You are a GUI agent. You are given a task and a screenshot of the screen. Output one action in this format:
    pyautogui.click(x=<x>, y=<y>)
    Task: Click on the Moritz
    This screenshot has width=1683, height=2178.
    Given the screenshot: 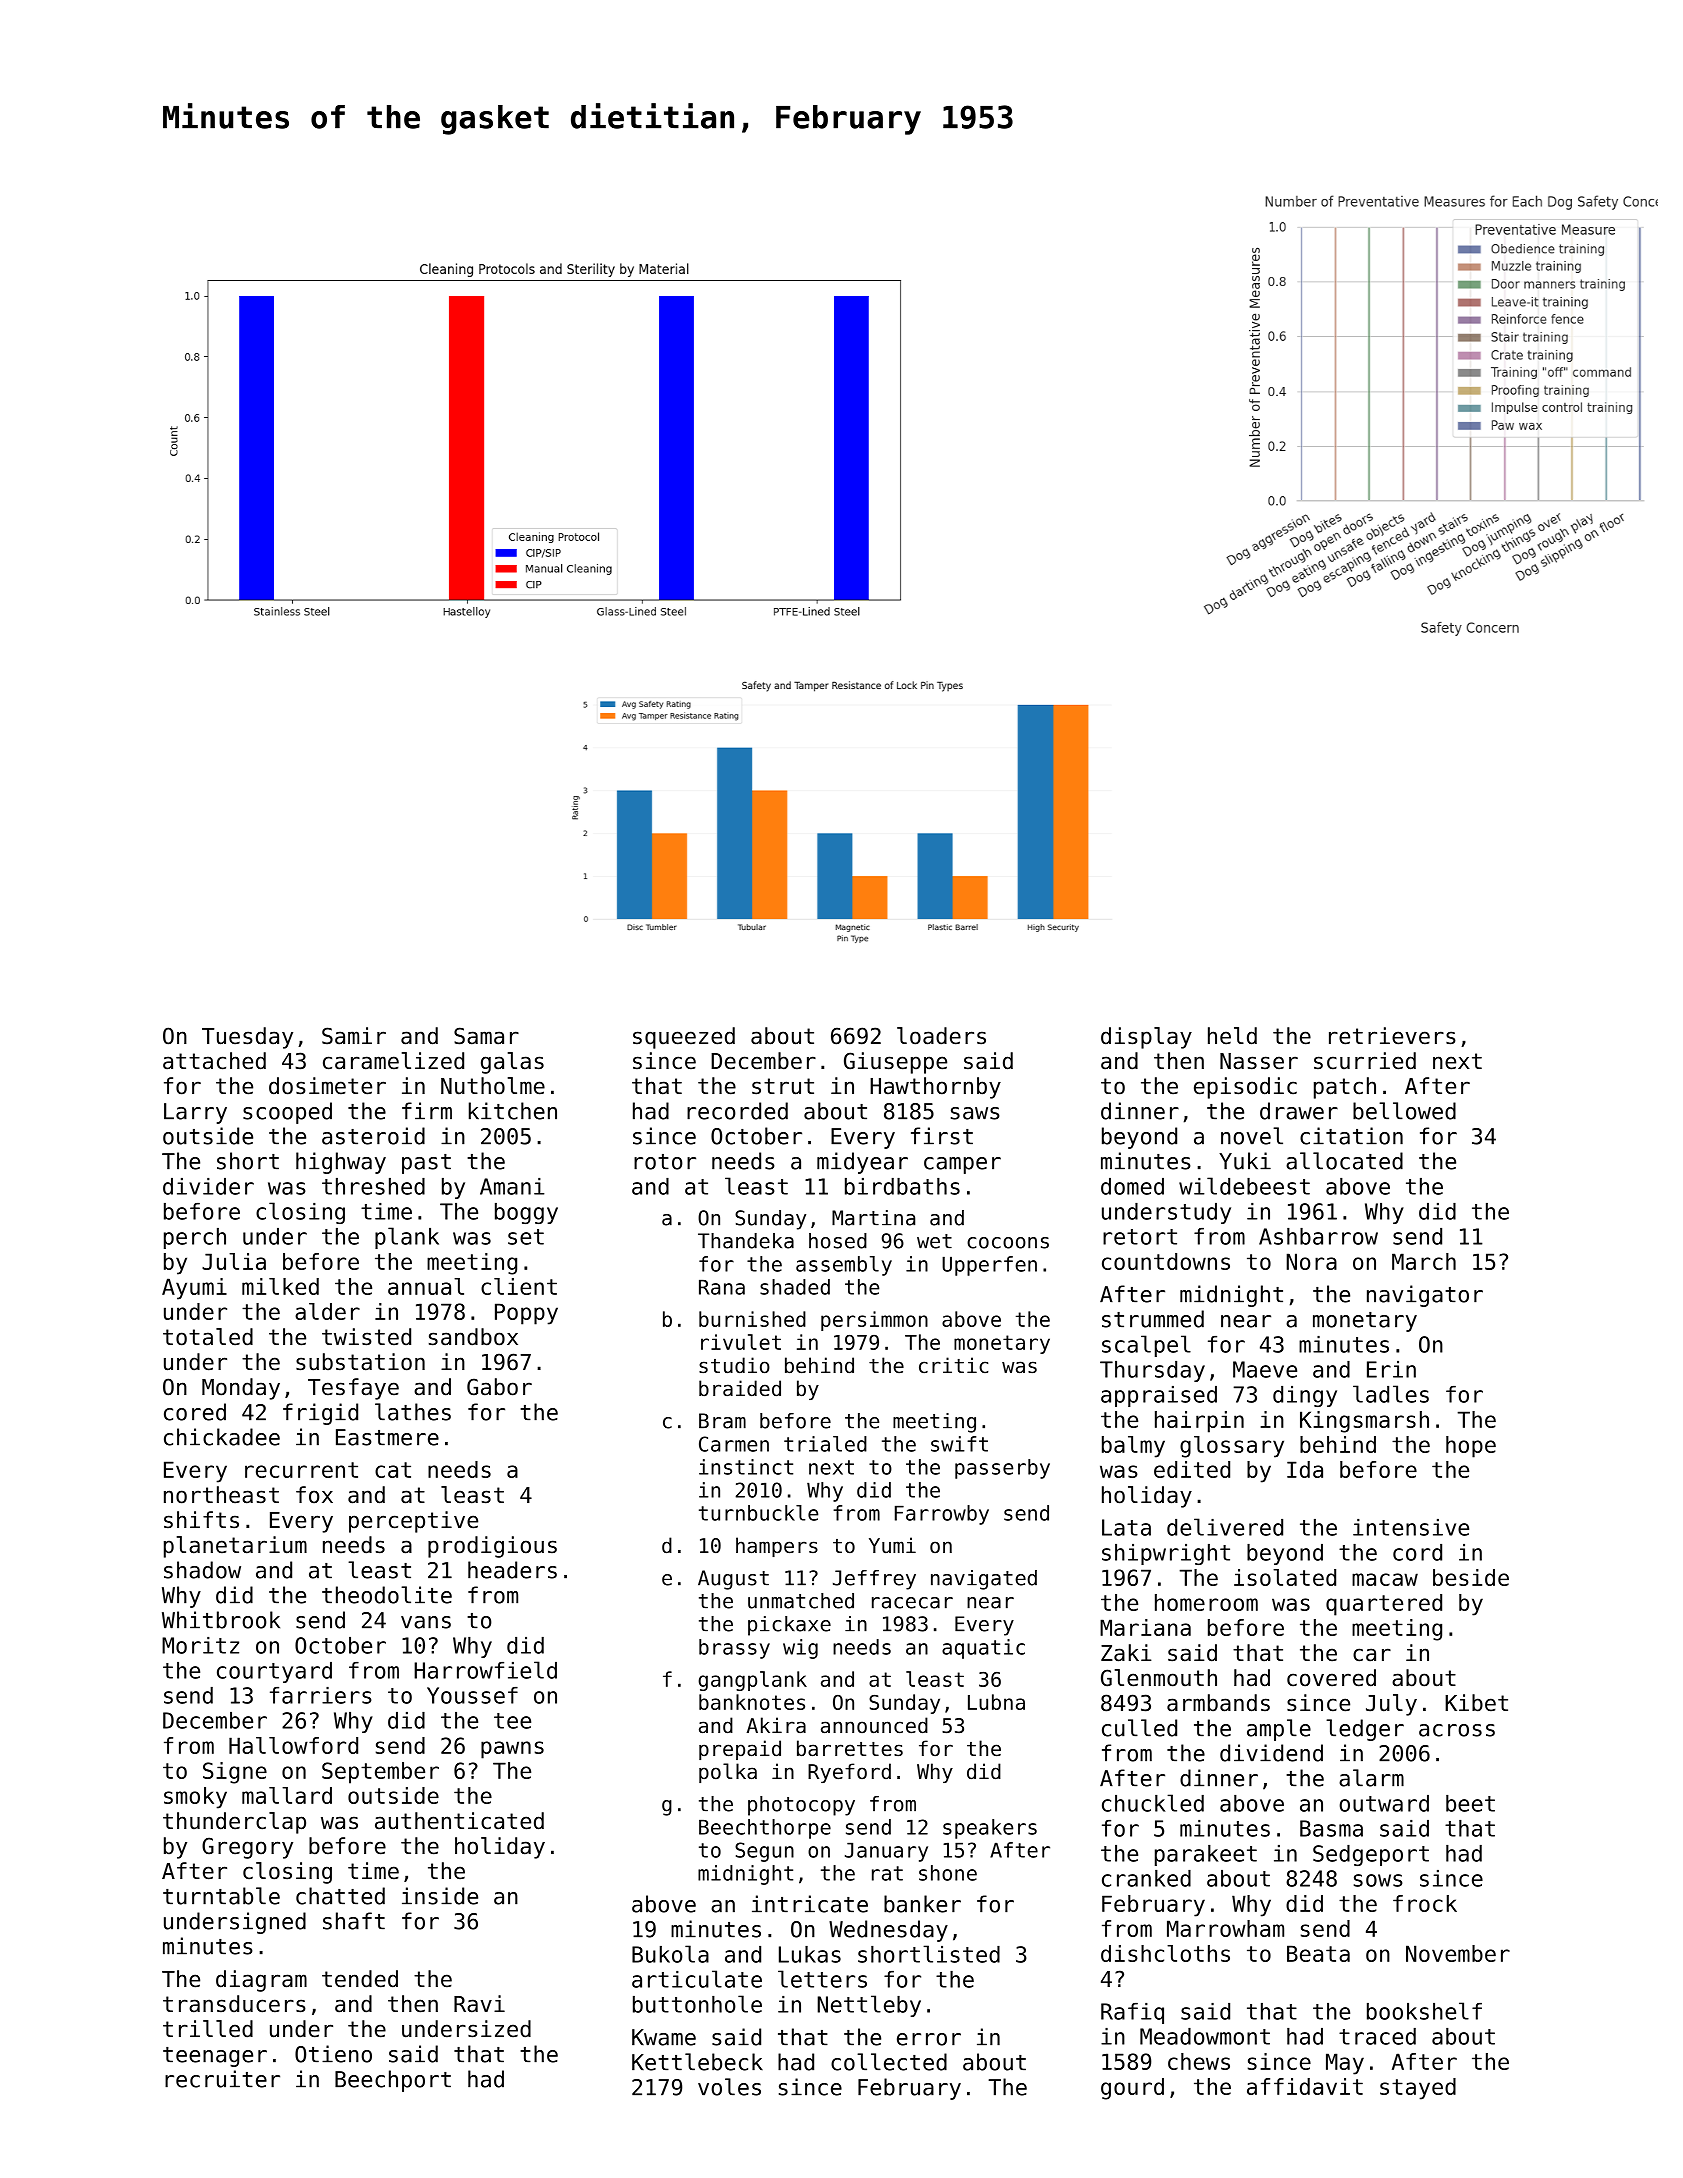 What is the action you would take?
    pyautogui.click(x=200, y=1645)
